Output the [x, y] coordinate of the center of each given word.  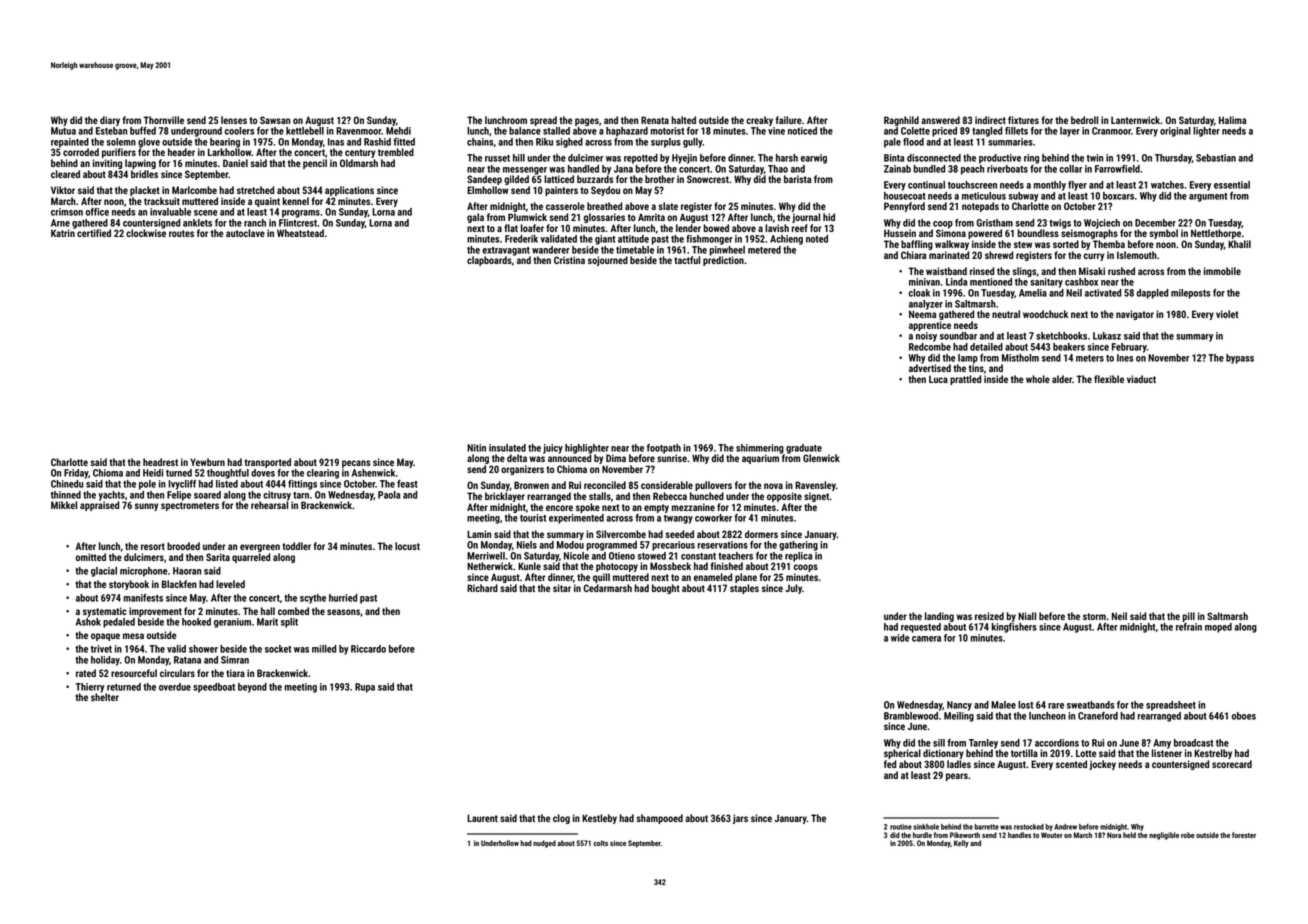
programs [301, 214]
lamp [968, 359]
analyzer [926, 305]
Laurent [482, 818]
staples [744, 589]
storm [1094, 616]
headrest [160, 462]
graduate [804, 449]
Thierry [90, 688]
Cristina [569, 260]
